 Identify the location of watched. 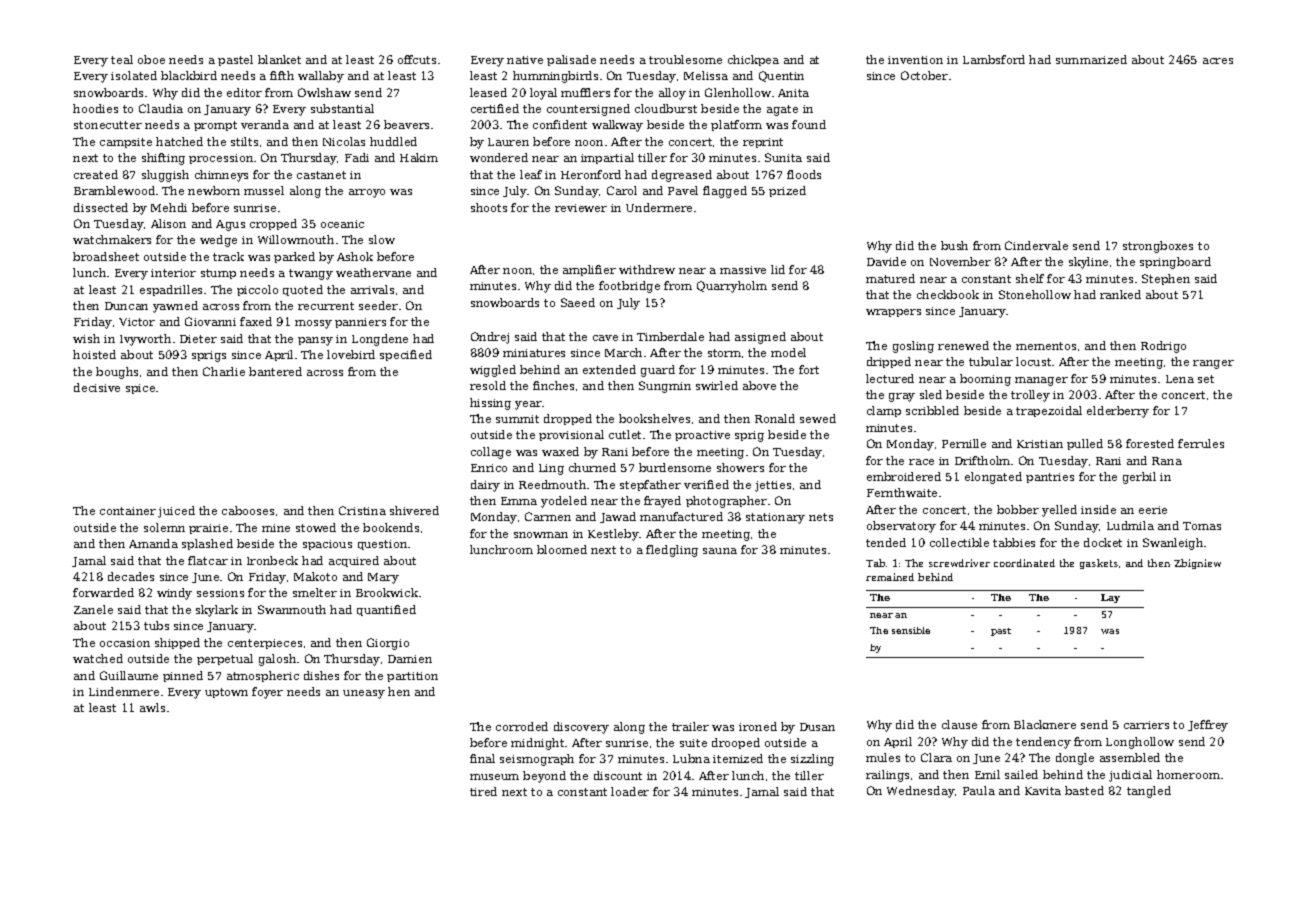
(98, 658).
